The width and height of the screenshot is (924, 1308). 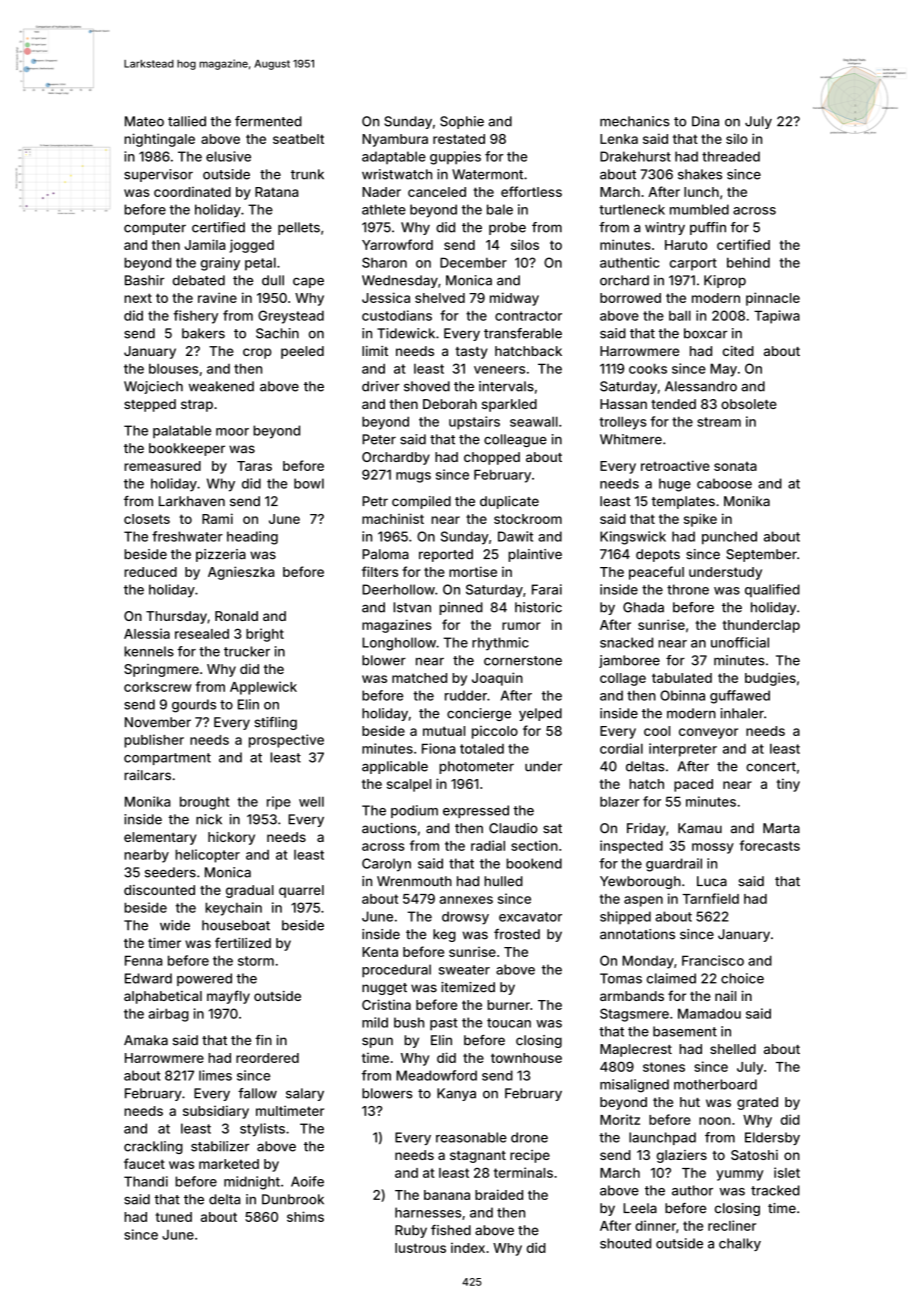 I want to click on Francisco, so click(x=713, y=960).
